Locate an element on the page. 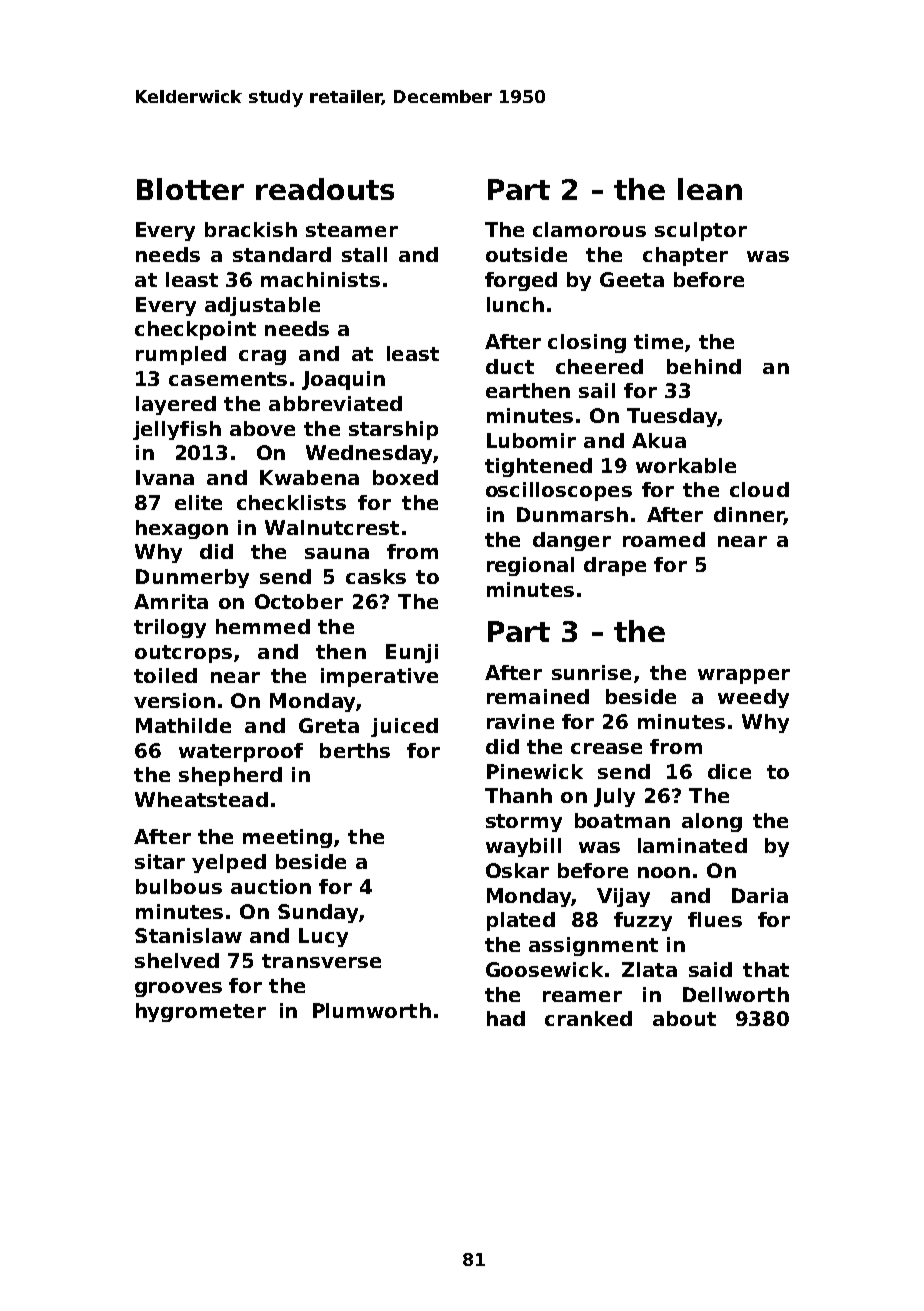 The width and height of the image is (924, 1311). Eunji is located at coordinates (412, 653).
